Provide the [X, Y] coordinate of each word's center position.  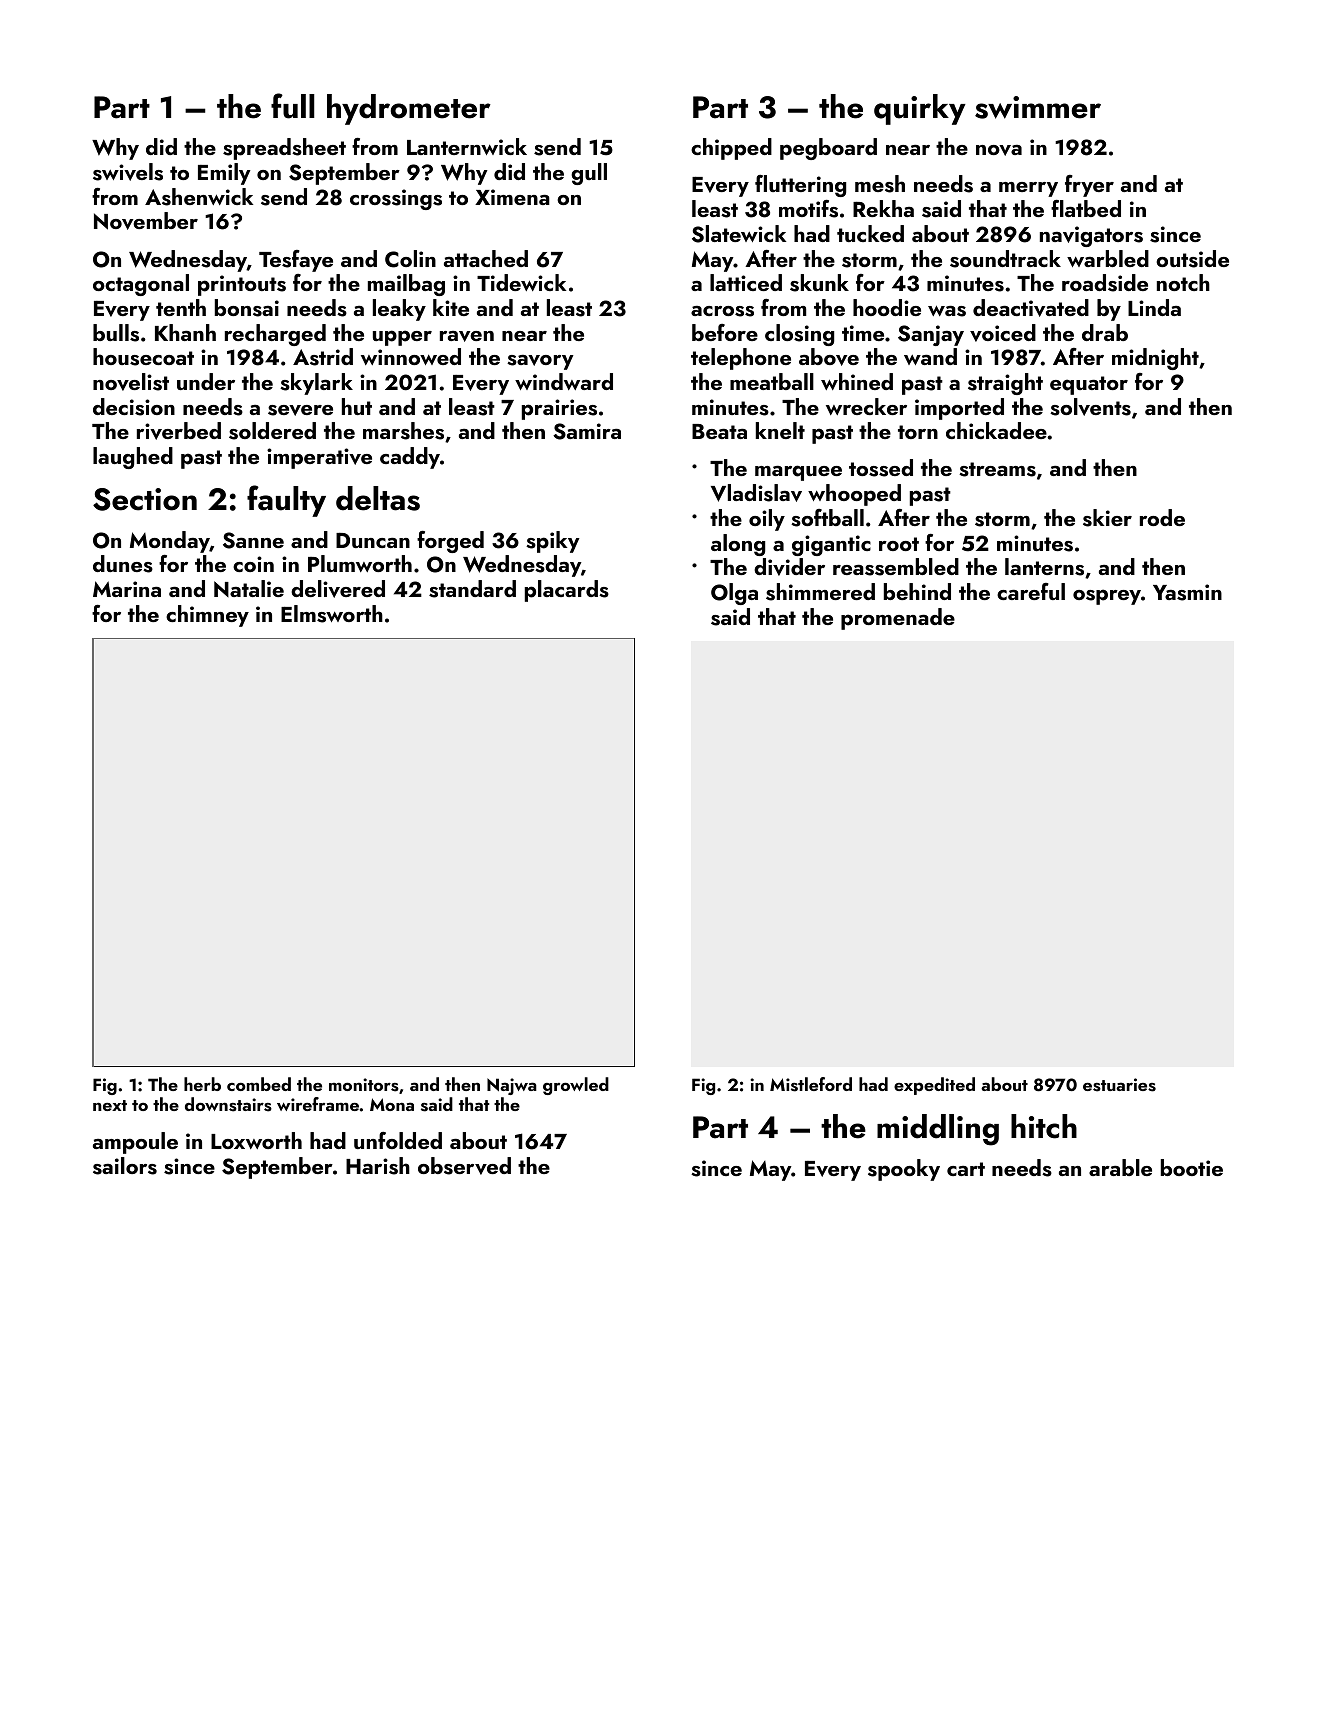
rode [1162, 517]
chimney [207, 616]
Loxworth [256, 1140]
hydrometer [409, 109]
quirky [920, 109]
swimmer [1038, 107]
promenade [898, 619]
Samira [587, 431]
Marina [127, 589]
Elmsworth [332, 614]
